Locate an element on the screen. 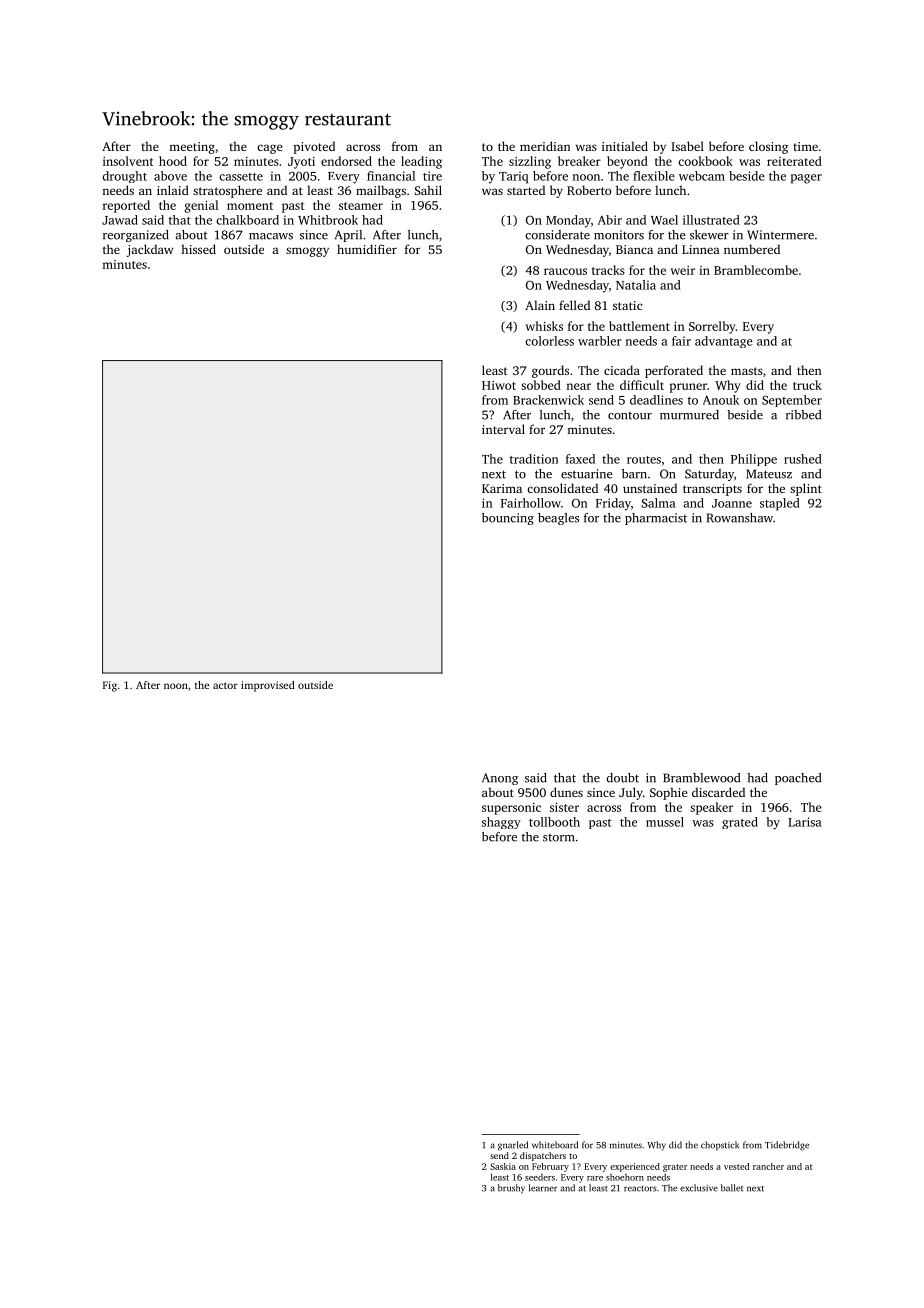 The width and height of the screenshot is (924, 1308). doubt is located at coordinates (622, 778).
